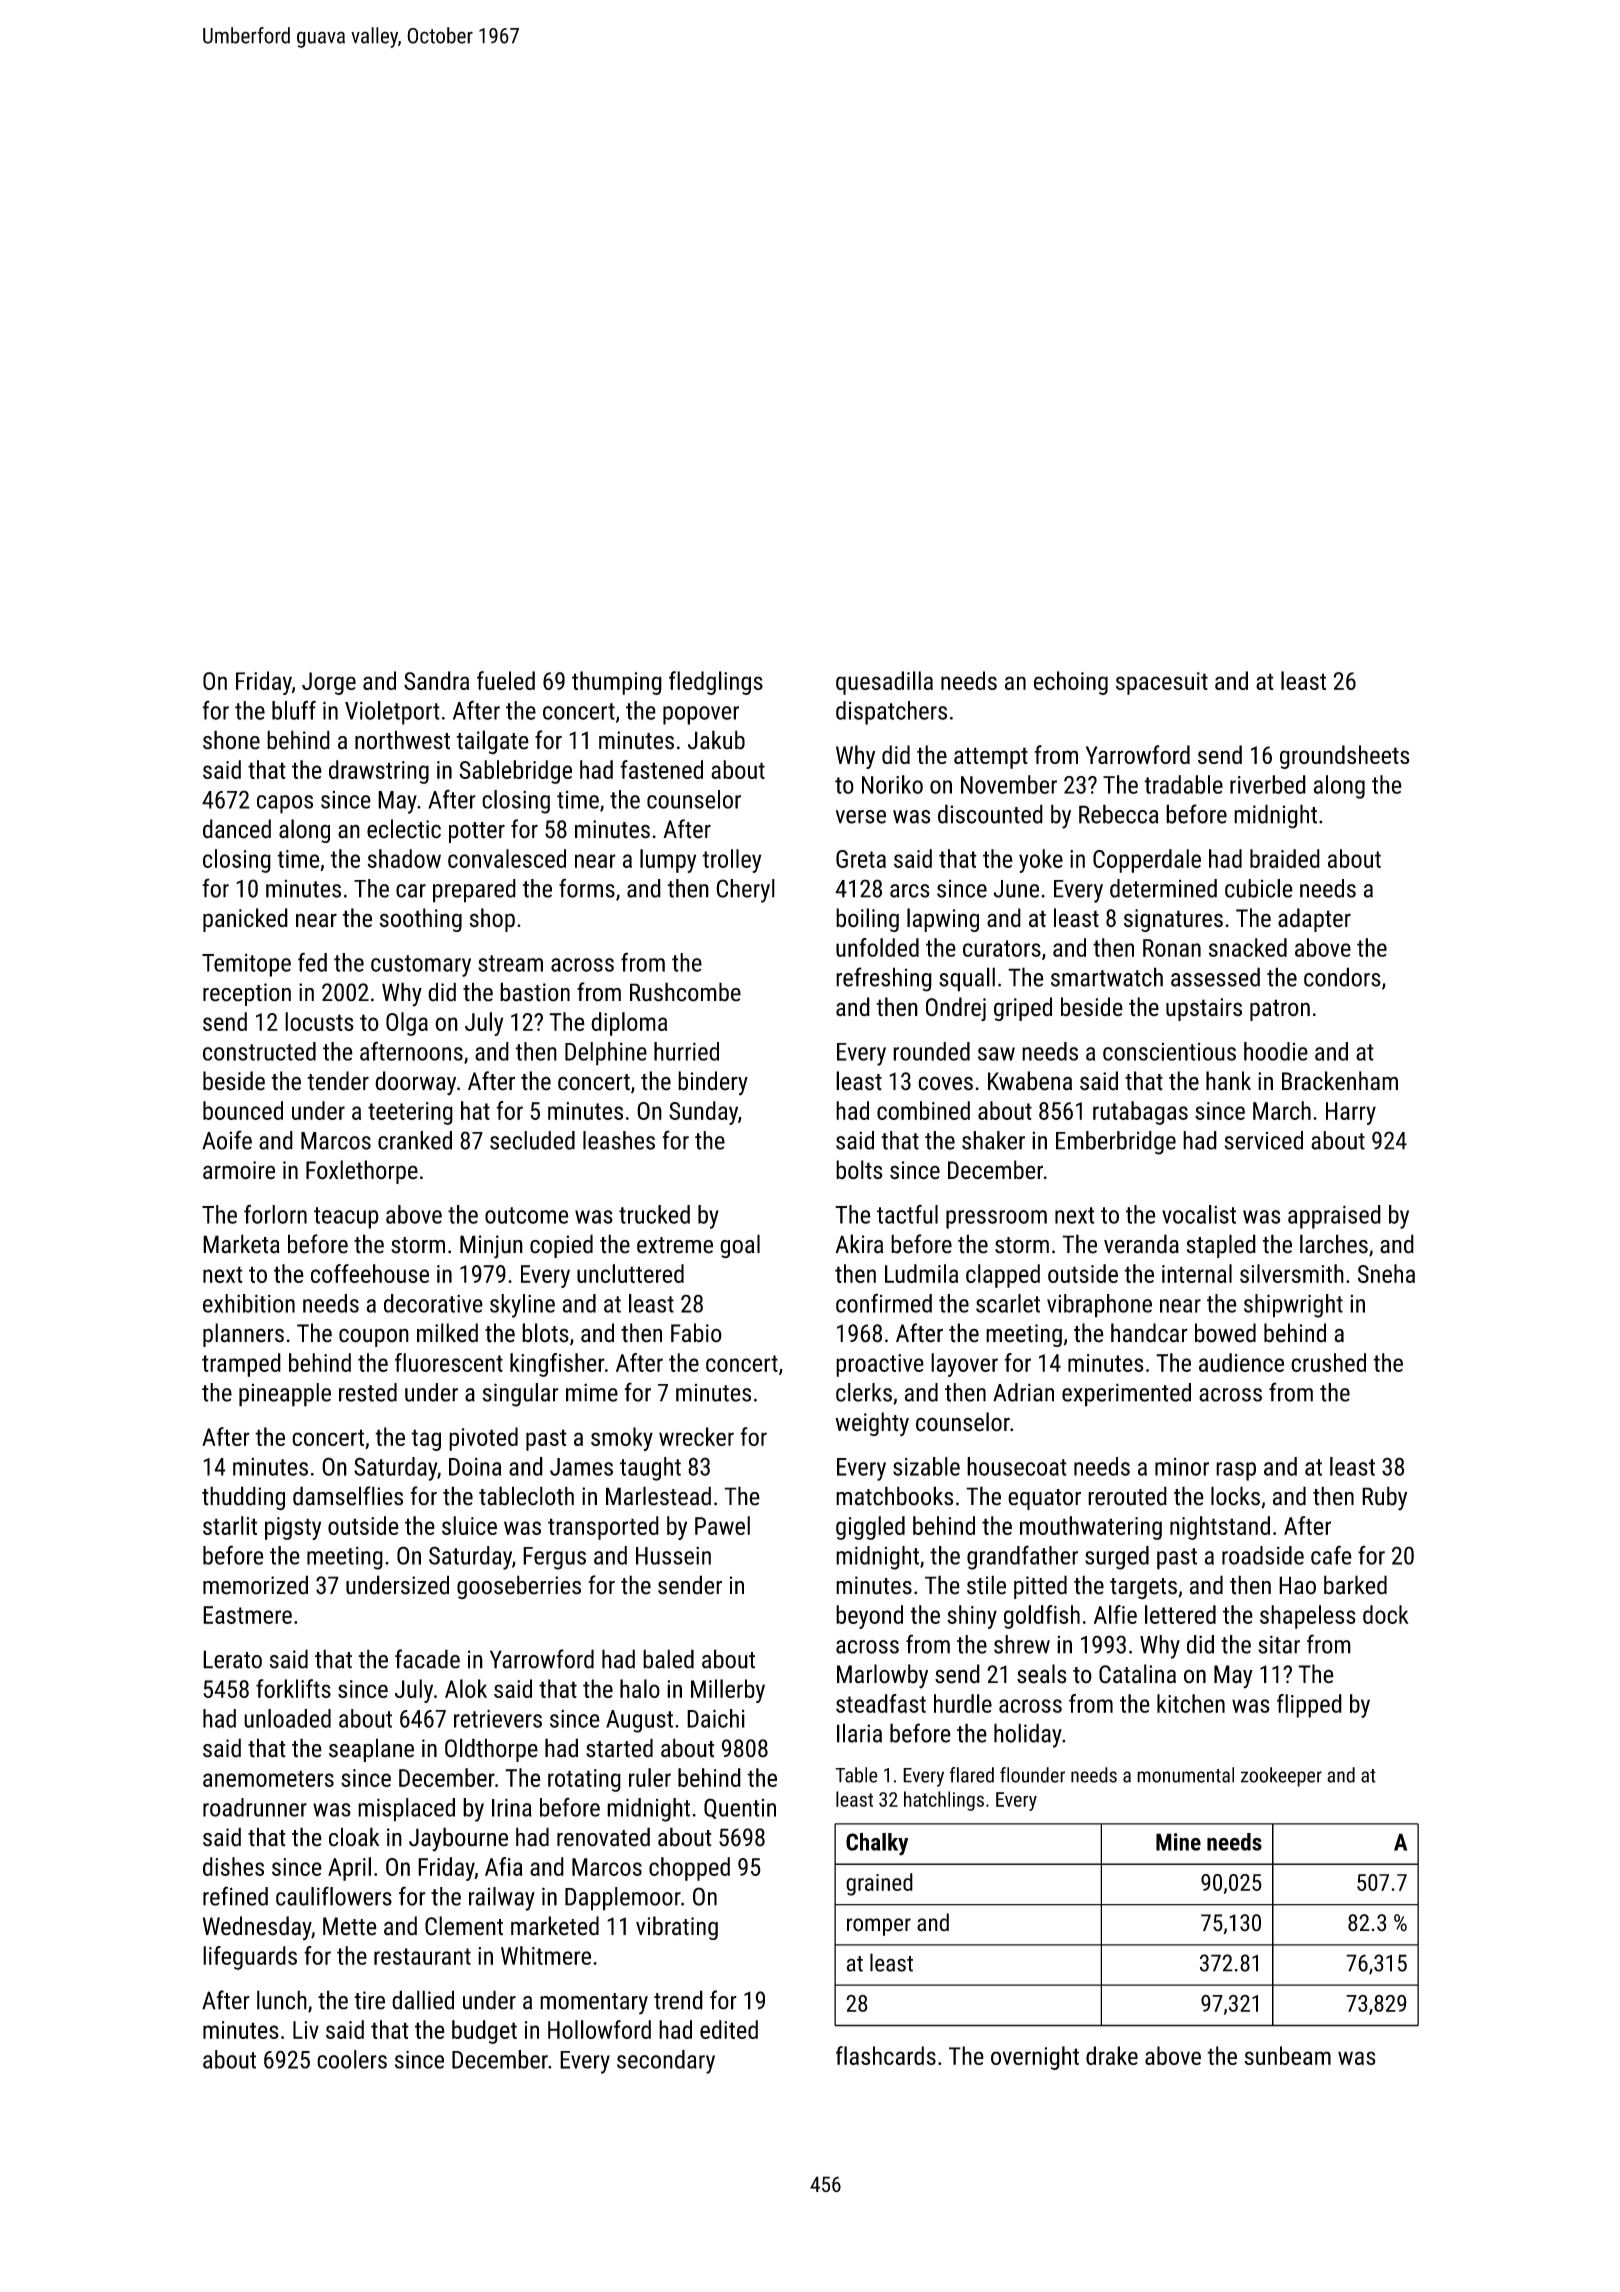 Image resolution: width=1620 pixels, height=2292 pixels. What do you see at coordinates (237, 829) in the document?
I see `danced` at bounding box center [237, 829].
